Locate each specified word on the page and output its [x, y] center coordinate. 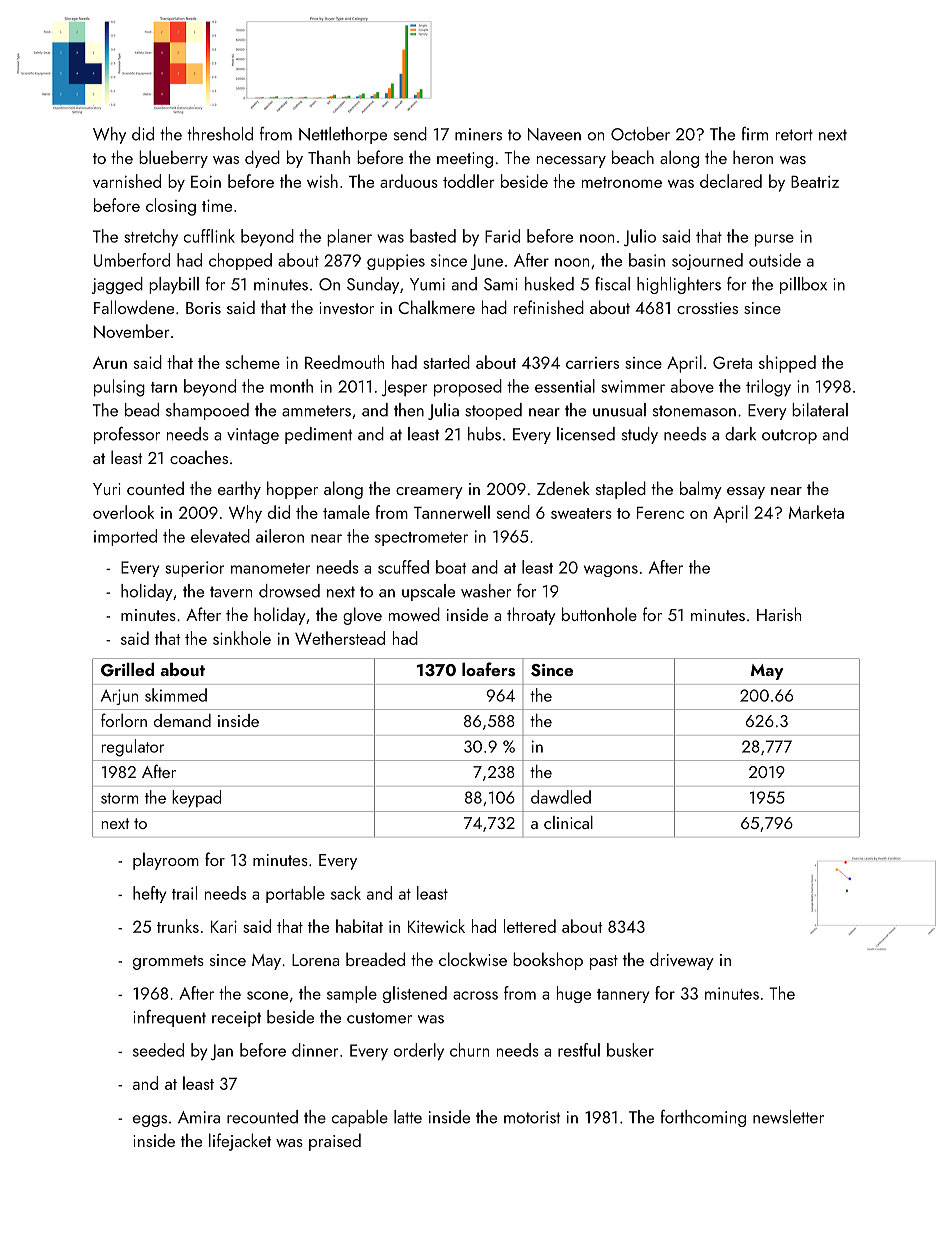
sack [346, 893]
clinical [568, 822]
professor [127, 435]
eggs [150, 1121]
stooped [493, 411]
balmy [701, 490]
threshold [220, 134]
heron [753, 157]
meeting [465, 160]
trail [184, 893]
